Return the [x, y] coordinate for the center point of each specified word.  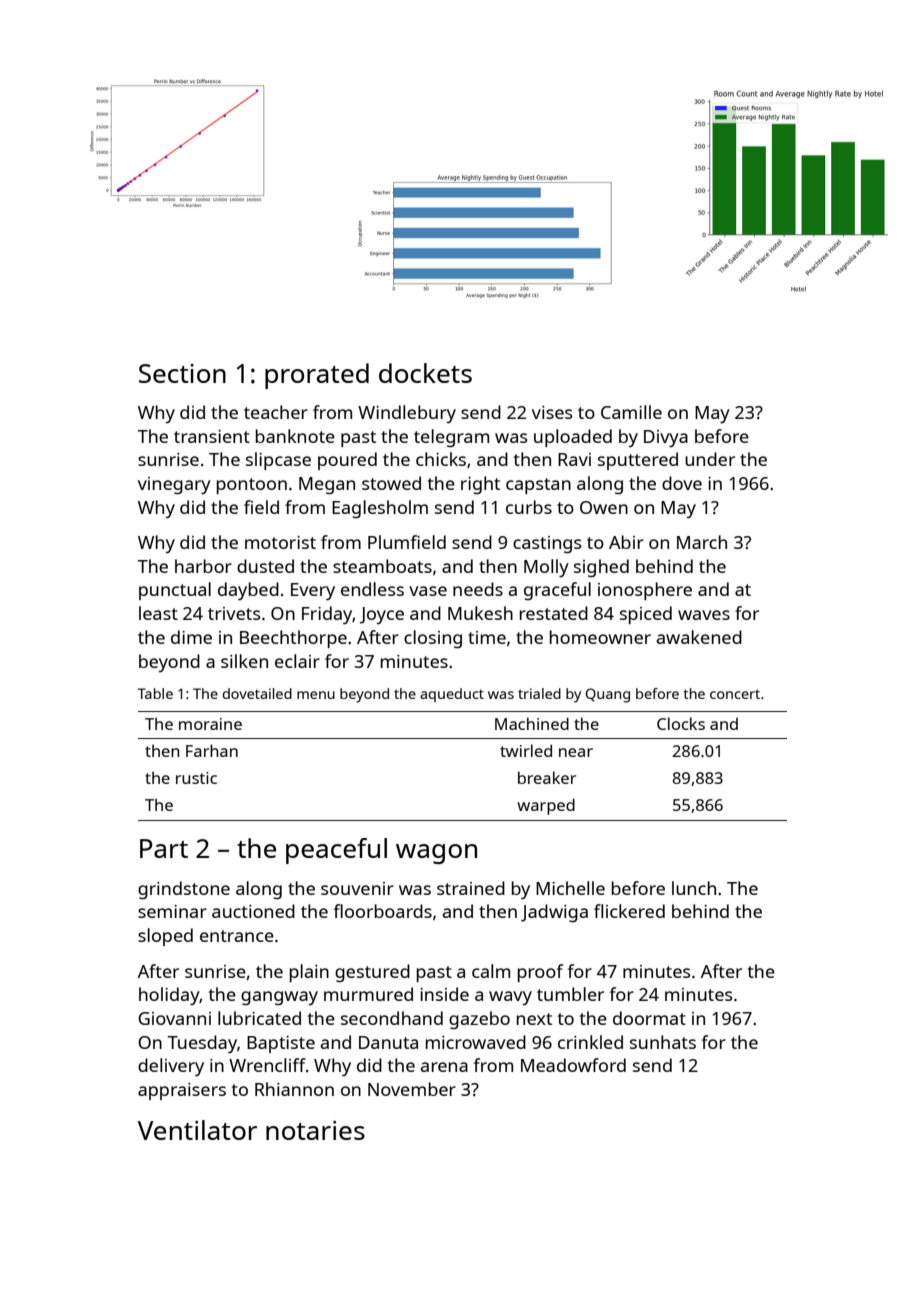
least [158, 613]
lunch [694, 888]
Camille [631, 412]
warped [546, 806]
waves [704, 615]
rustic [196, 778]
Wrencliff [267, 1065]
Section [182, 373]
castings [547, 544]
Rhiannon [294, 1089]
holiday [169, 996]
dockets [425, 373]
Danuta [388, 1042]
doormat [649, 1018]
